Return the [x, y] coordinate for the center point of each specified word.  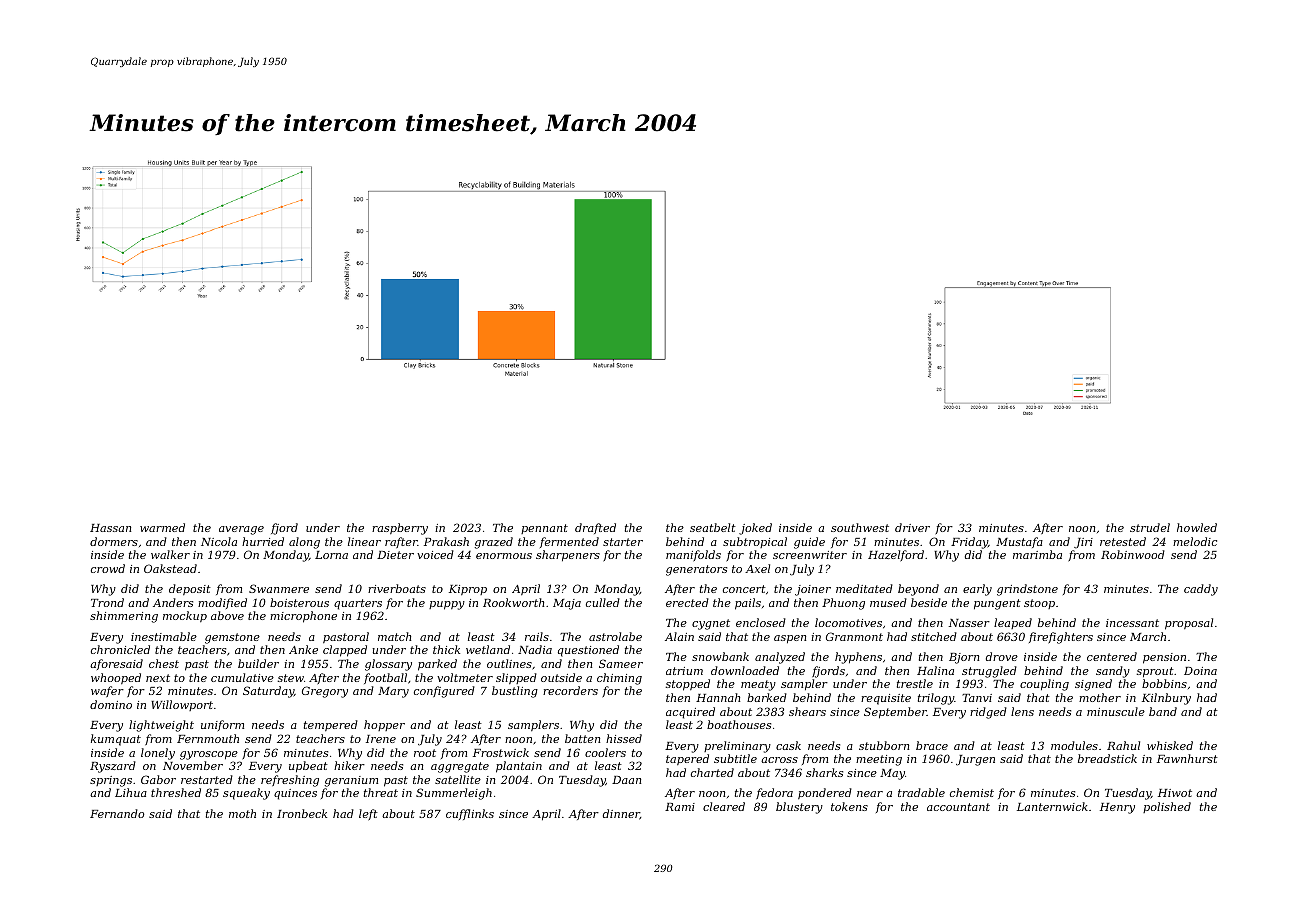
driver [912, 527]
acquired [690, 713]
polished [1167, 807]
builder [258, 663]
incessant [1132, 623]
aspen [790, 639]
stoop [1039, 604]
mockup [185, 616]
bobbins [1164, 683]
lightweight [161, 726]
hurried [263, 541]
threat [381, 792]
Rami [680, 807]
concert [744, 589]
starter [623, 542]
